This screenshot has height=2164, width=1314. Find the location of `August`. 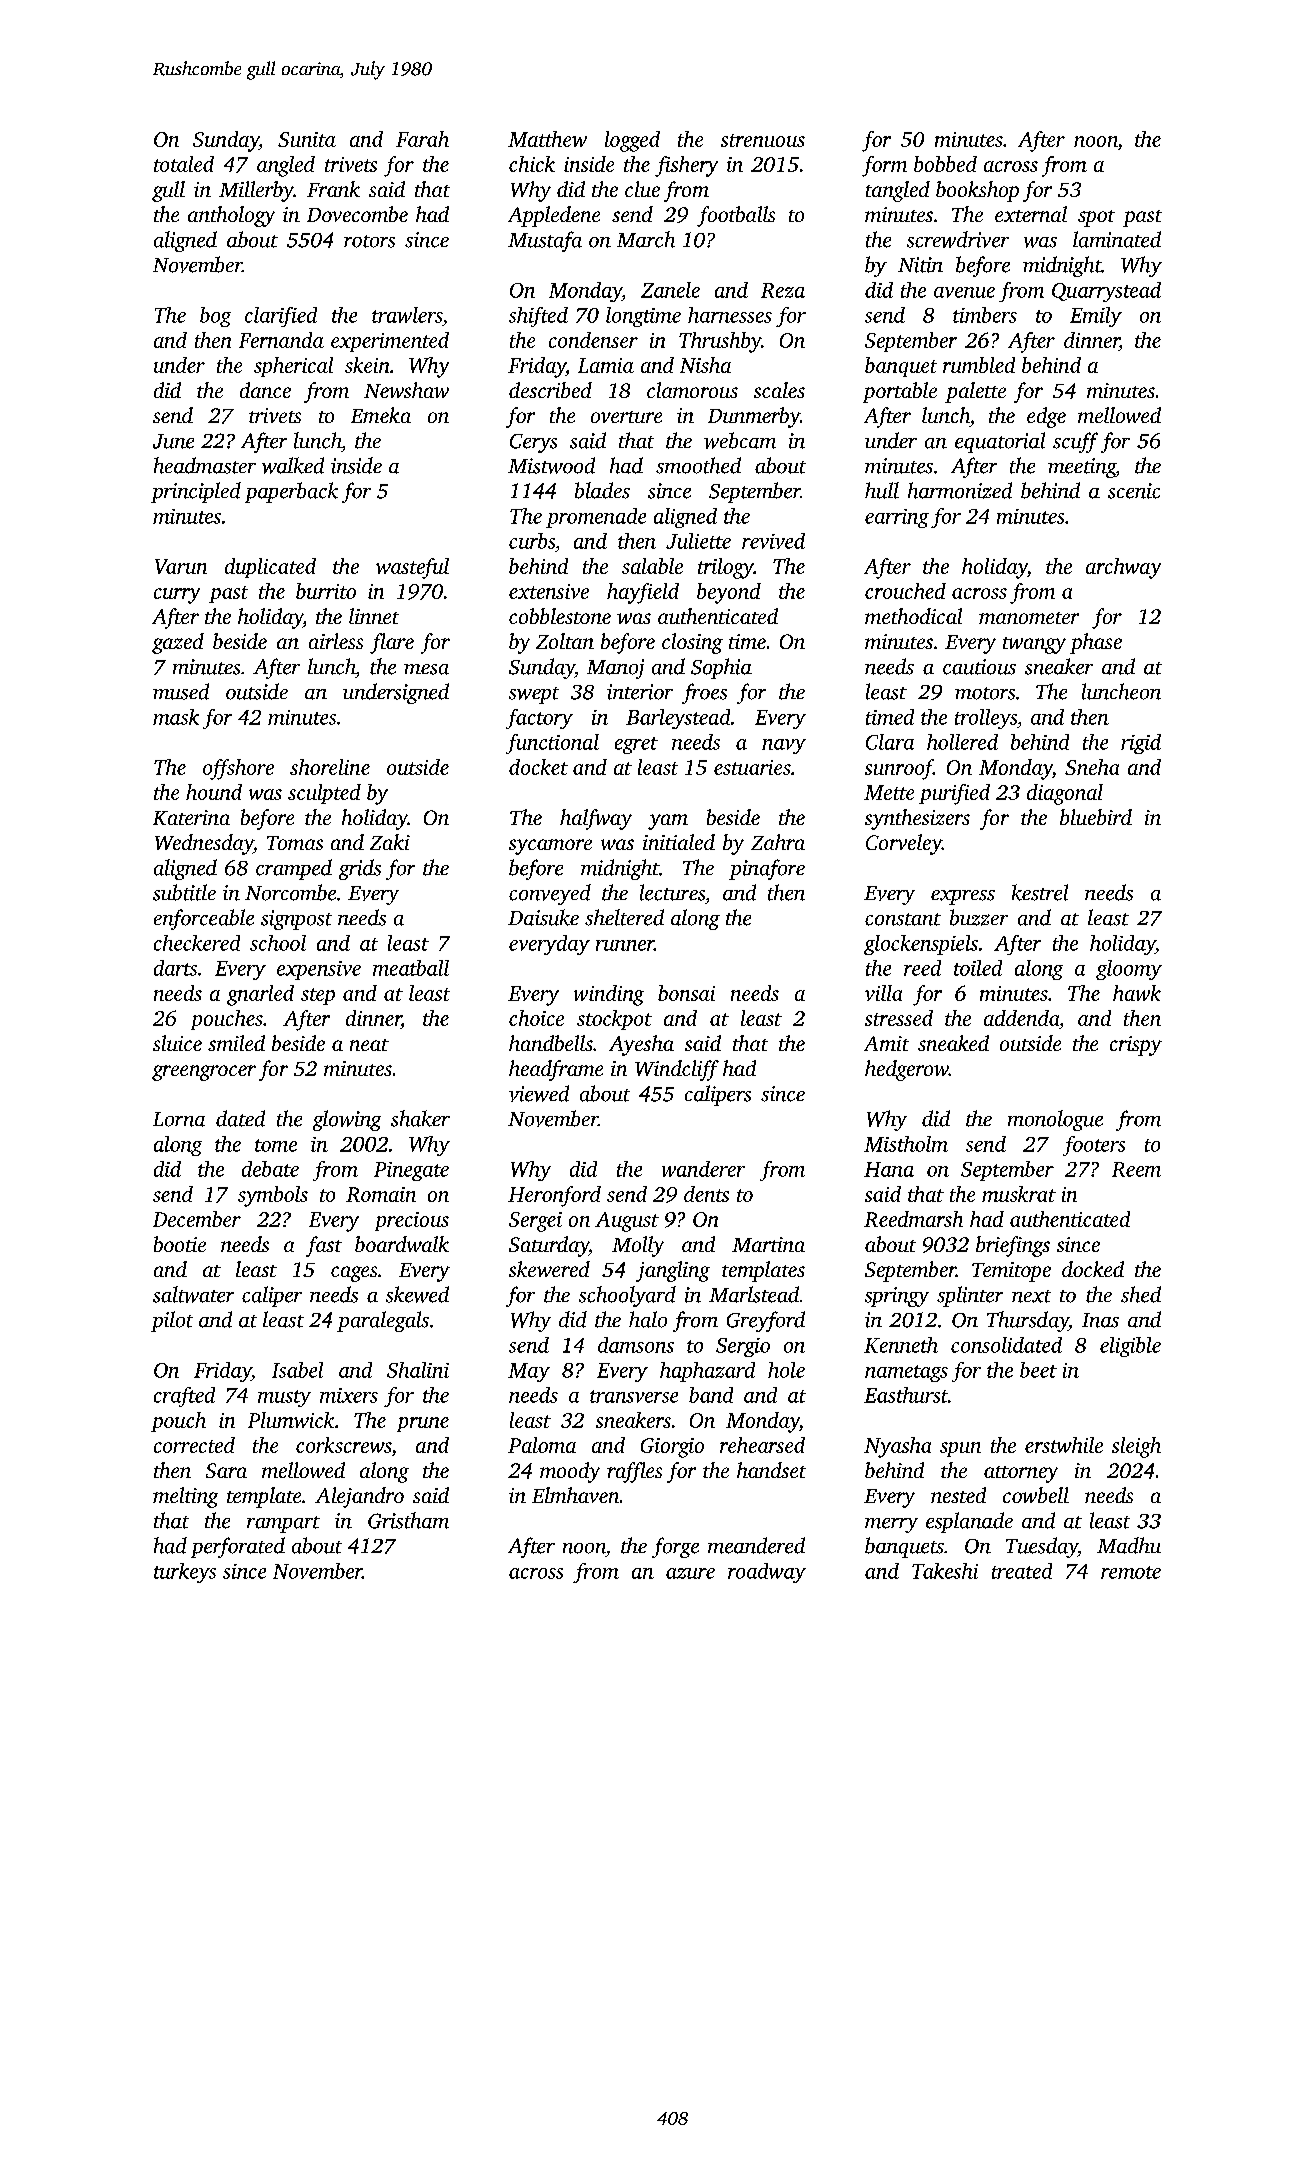

August is located at coordinates (627, 1222).
